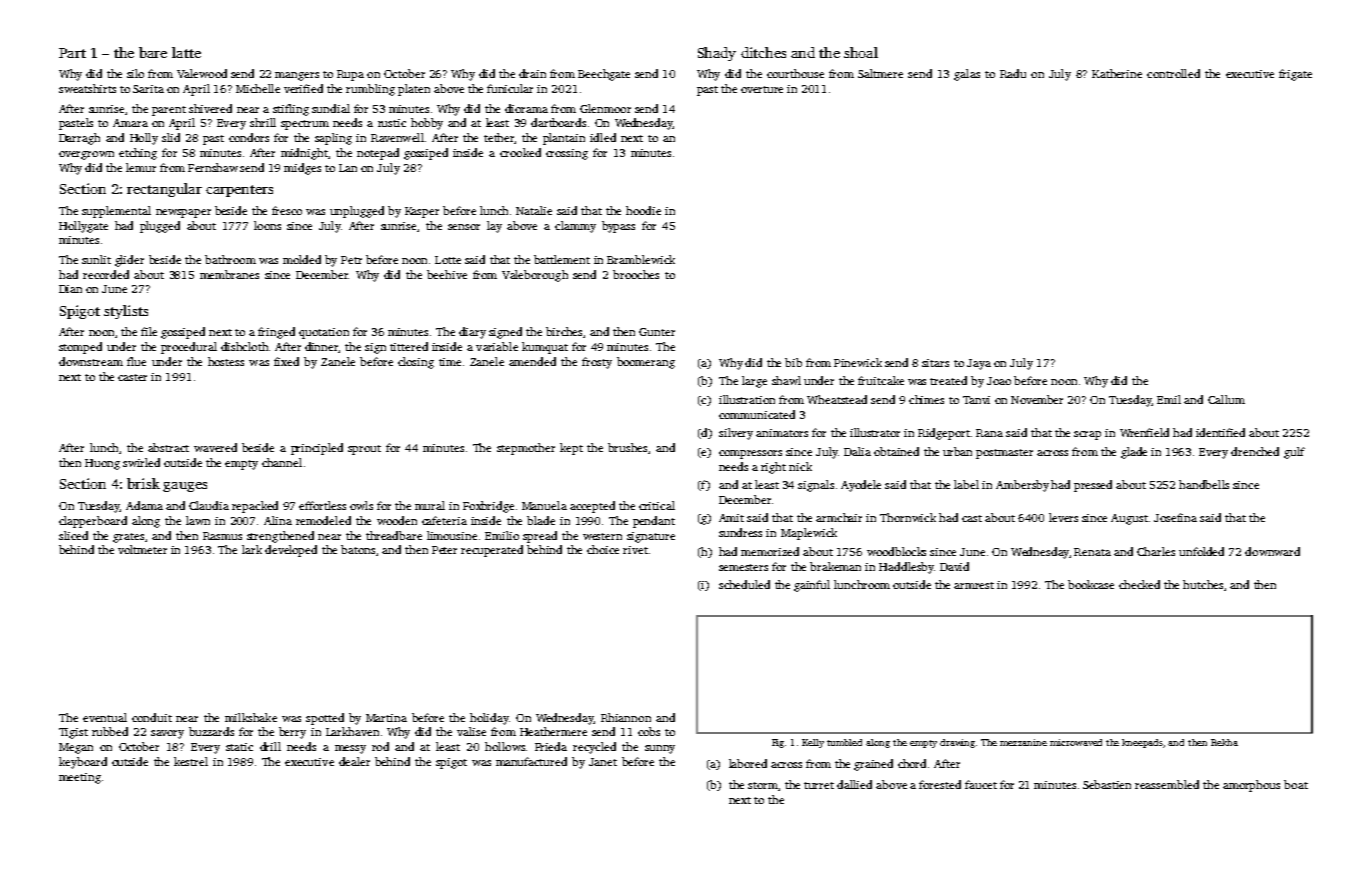  What do you see at coordinates (981, 784) in the screenshot?
I see `faucet` at bounding box center [981, 784].
